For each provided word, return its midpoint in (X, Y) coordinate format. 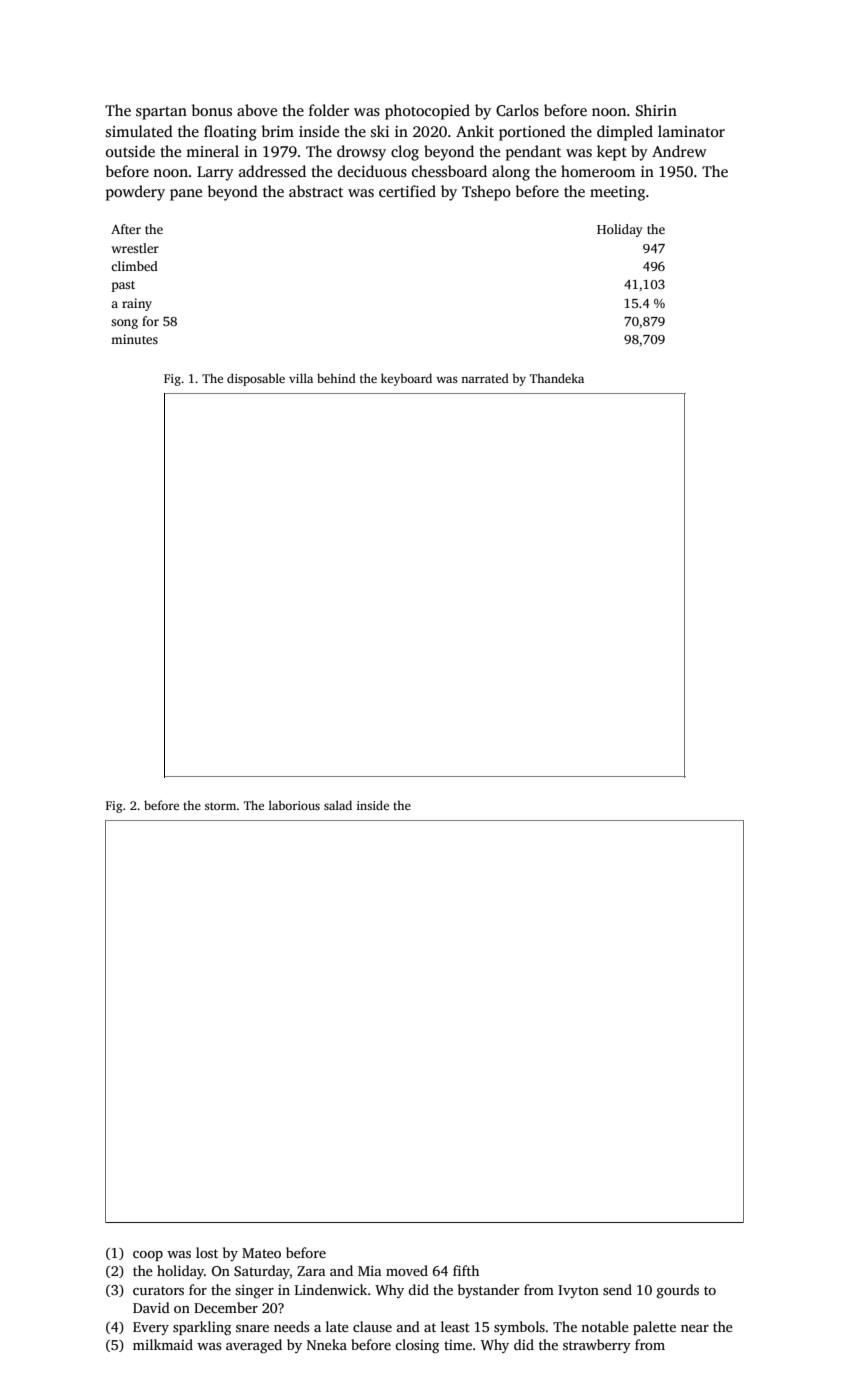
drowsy (361, 153)
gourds (678, 1291)
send (617, 1289)
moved (407, 1270)
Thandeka (557, 378)
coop (148, 1256)
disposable (256, 379)
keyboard (406, 379)
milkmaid (163, 1344)
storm (220, 806)
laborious (294, 805)
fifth (466, 1270)
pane (186, 195)
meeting (617, 193)
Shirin (656, 110)
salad (338, 805)
